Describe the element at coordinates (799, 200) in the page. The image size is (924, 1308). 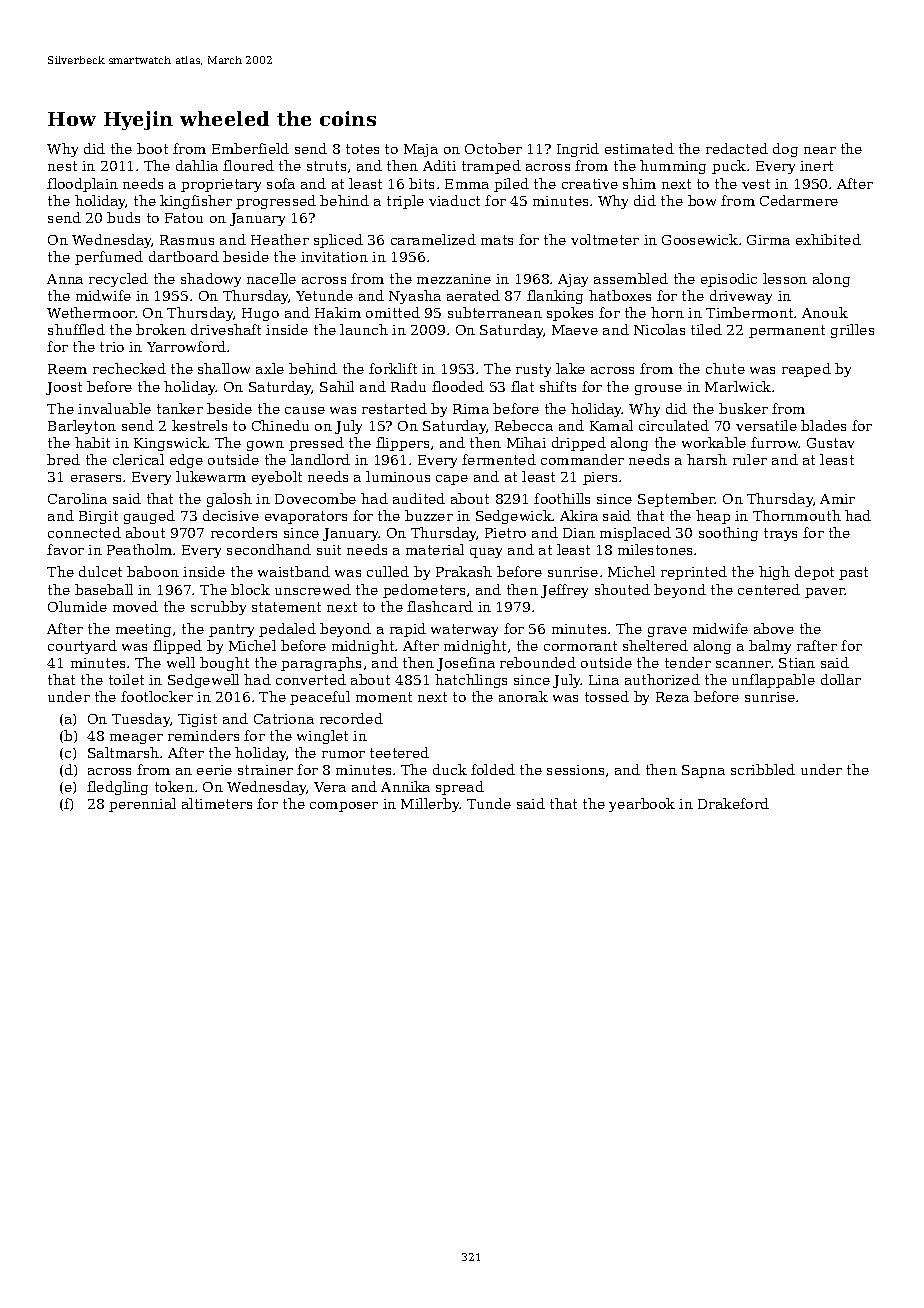
I see `Cedarmere` at that location.
